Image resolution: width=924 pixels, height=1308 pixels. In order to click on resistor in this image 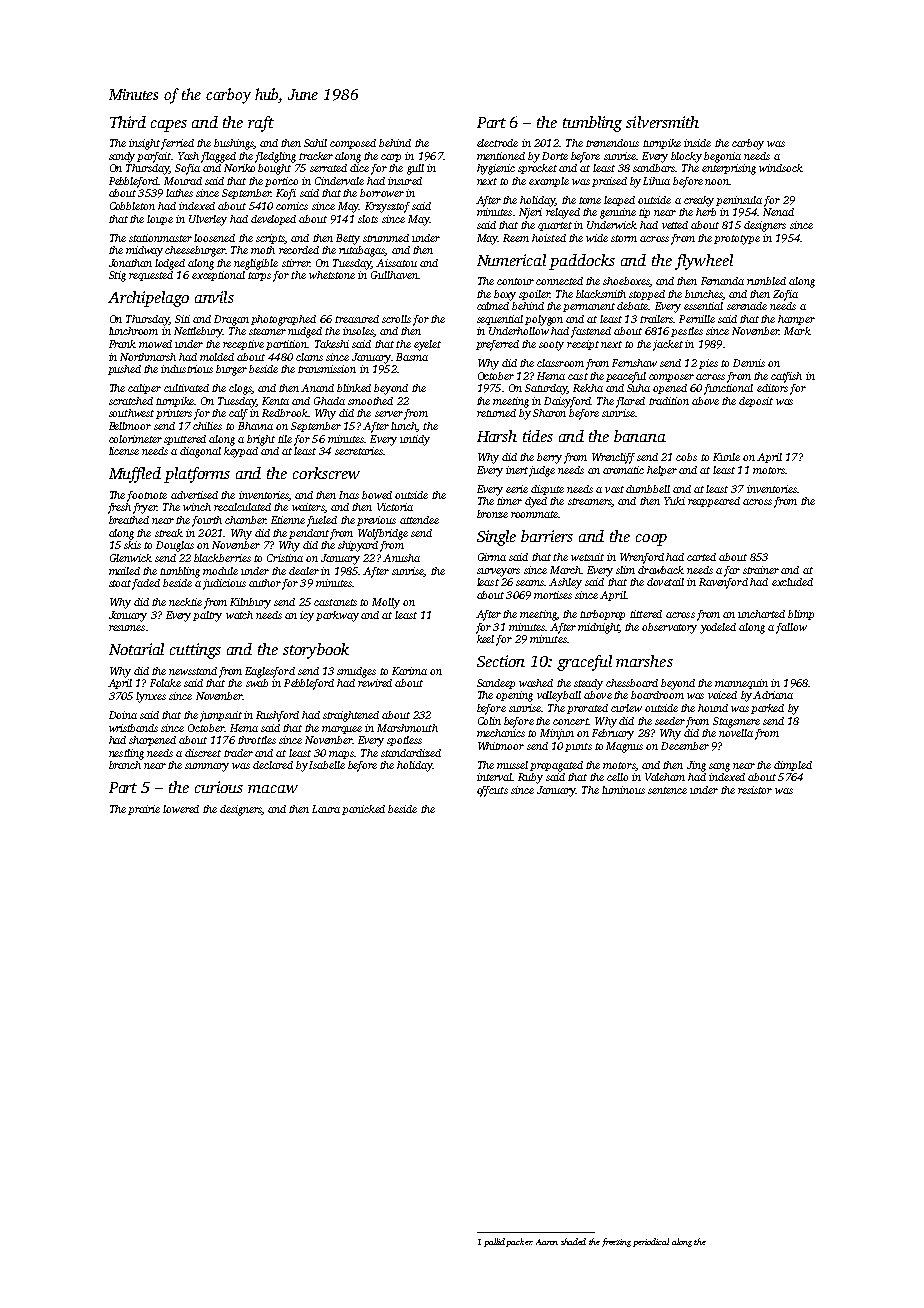, I will do `click(755, 790)`.
